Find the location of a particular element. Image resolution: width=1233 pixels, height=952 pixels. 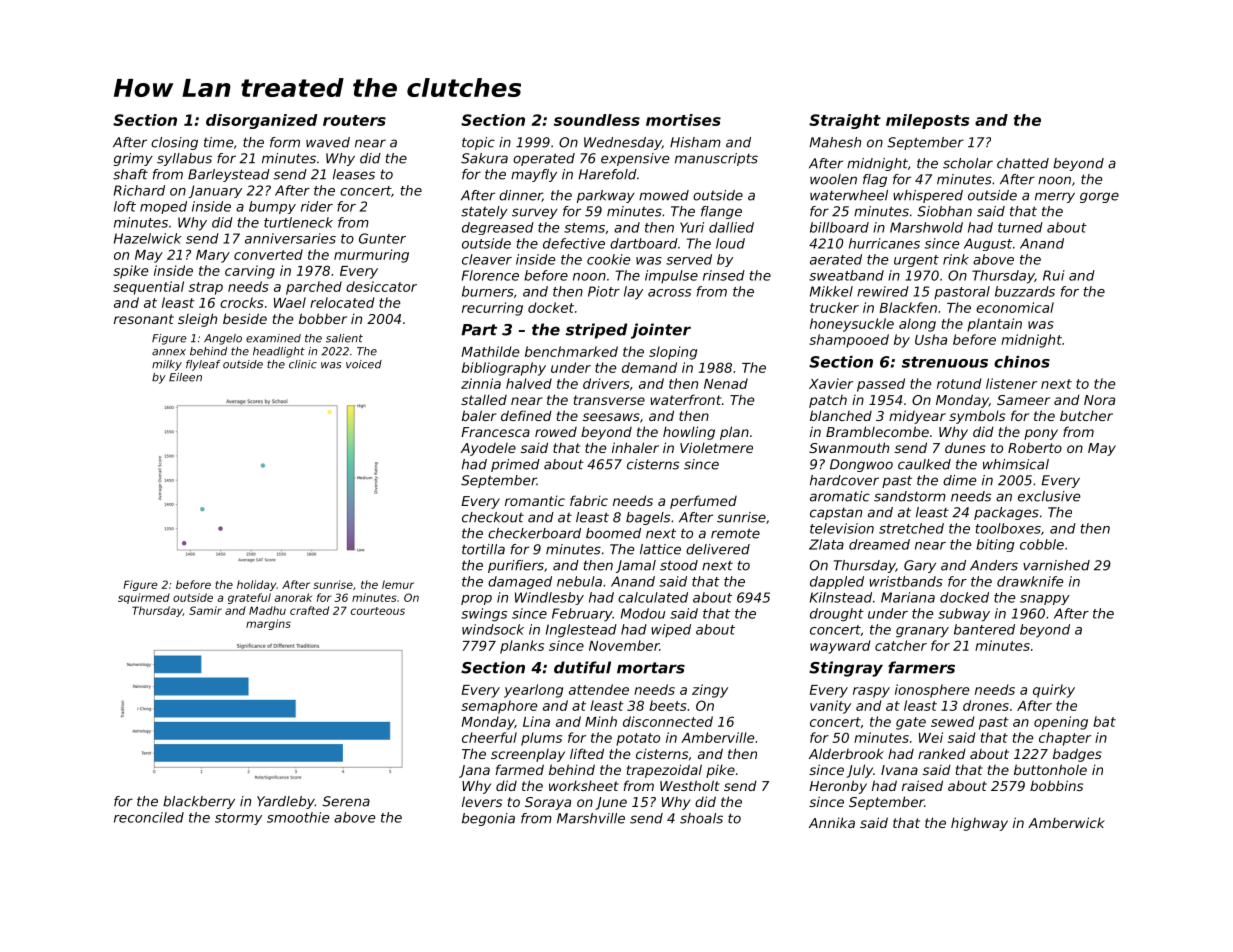

rotund is located at coordinates (959, 383).
